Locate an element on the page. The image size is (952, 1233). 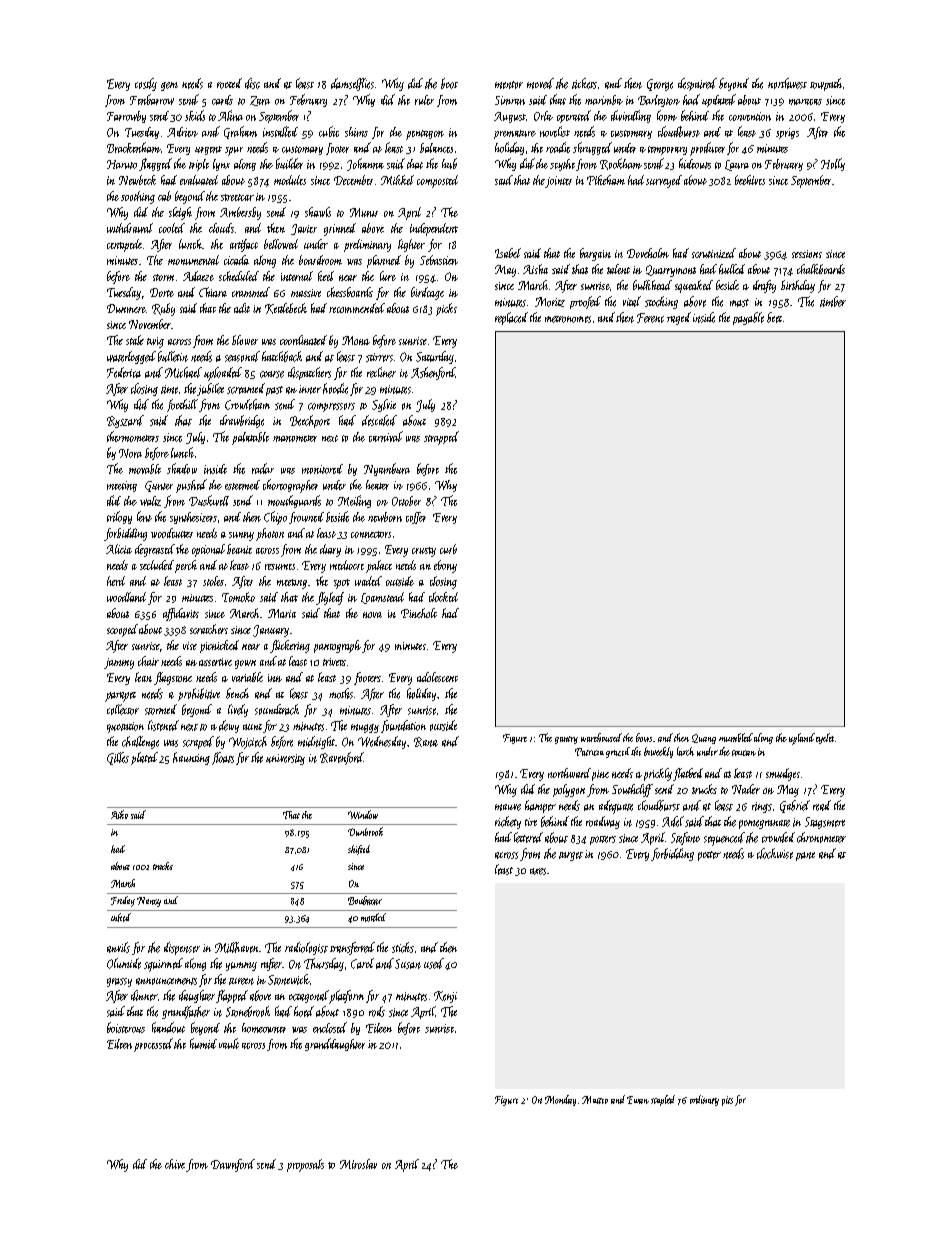
upland is located at coordinates (802, 739).
